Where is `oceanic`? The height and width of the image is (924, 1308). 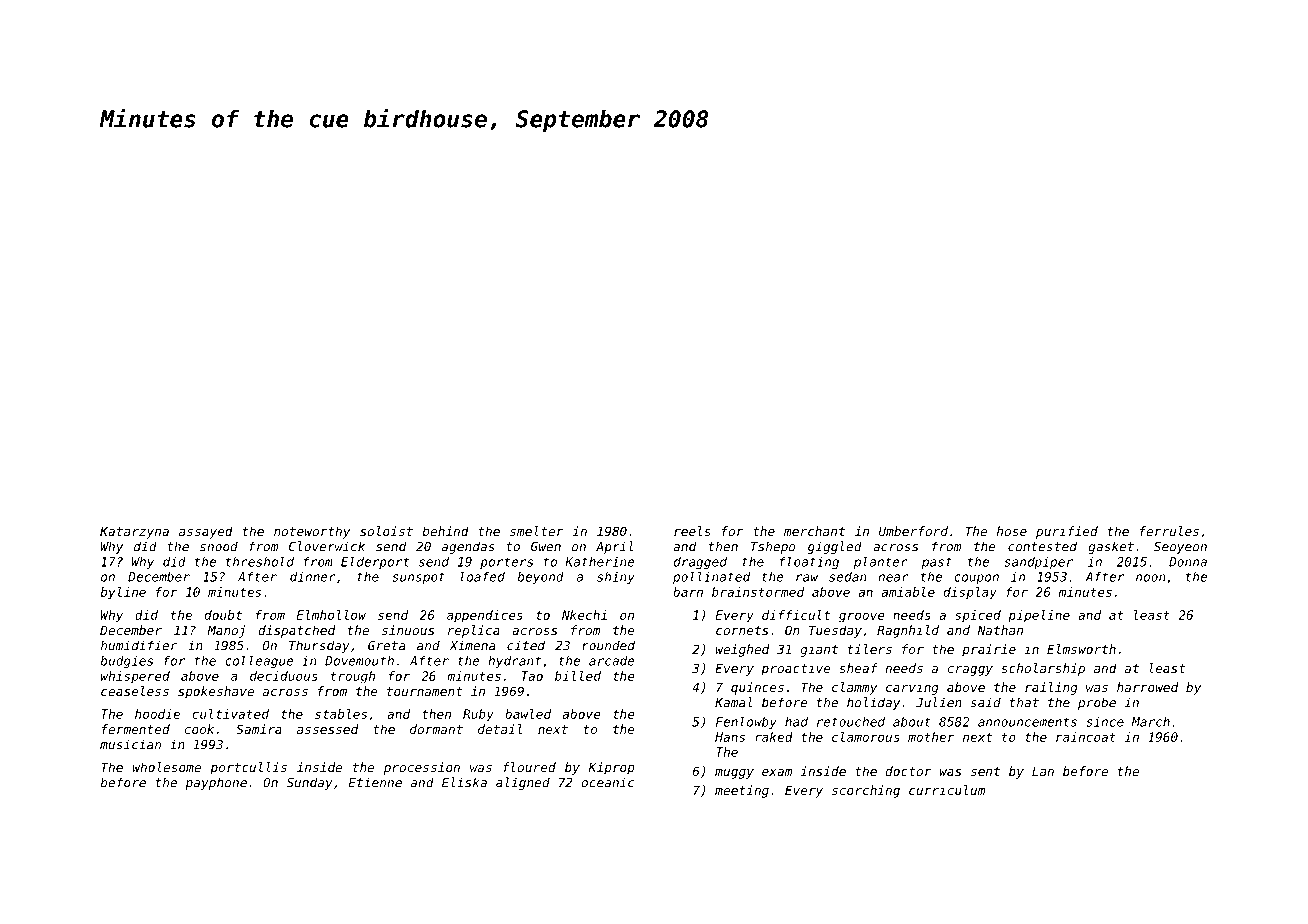
oceanic is located at coordinates (608, 782).
